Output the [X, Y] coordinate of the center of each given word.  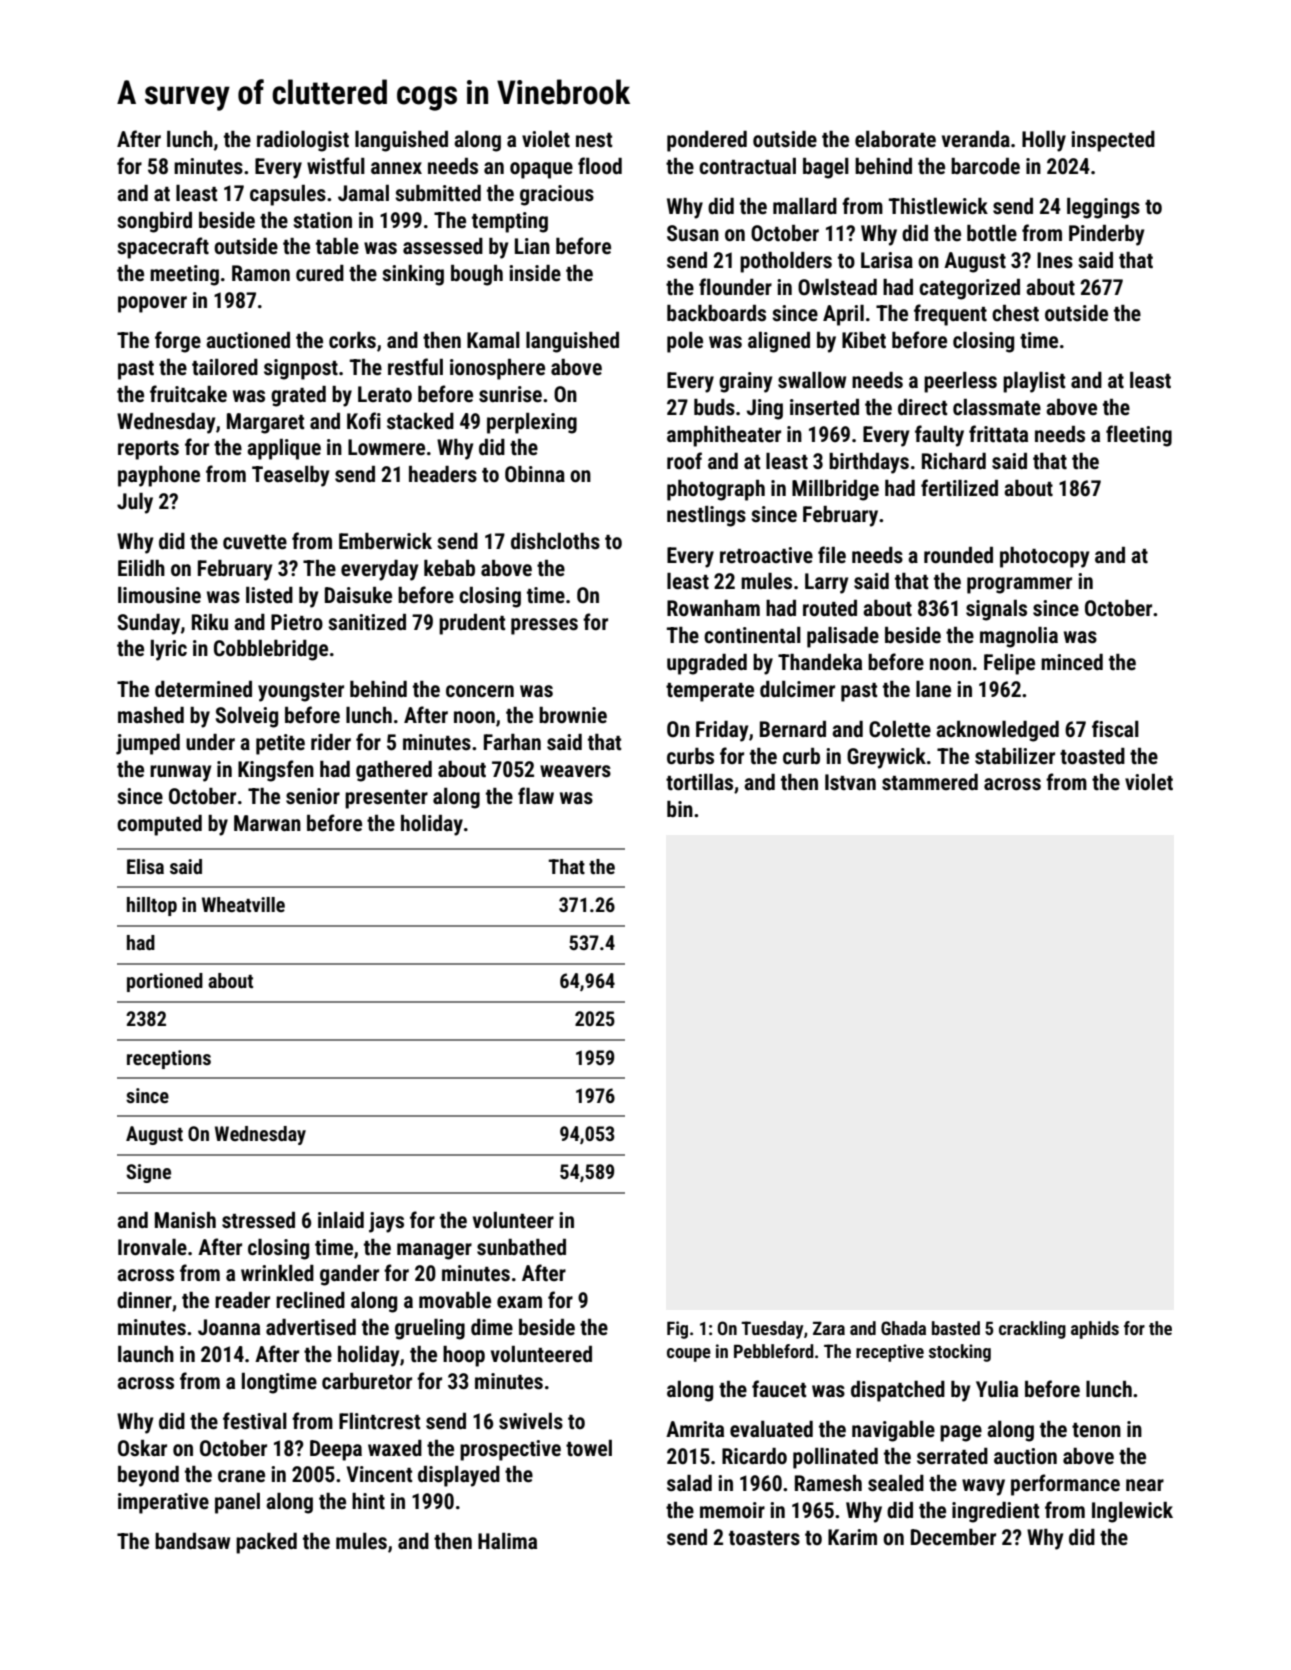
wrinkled [277, 1273]
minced [1072, 662]
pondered [707, 141]
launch [146, 1354]
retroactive [766, 555]
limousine [159, 595]
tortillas [699, 782]
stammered [930, 782]
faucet [779, 1389]
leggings [1103, 208]
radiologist [303, 141]
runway [181, 773]
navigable [893, 1431]
